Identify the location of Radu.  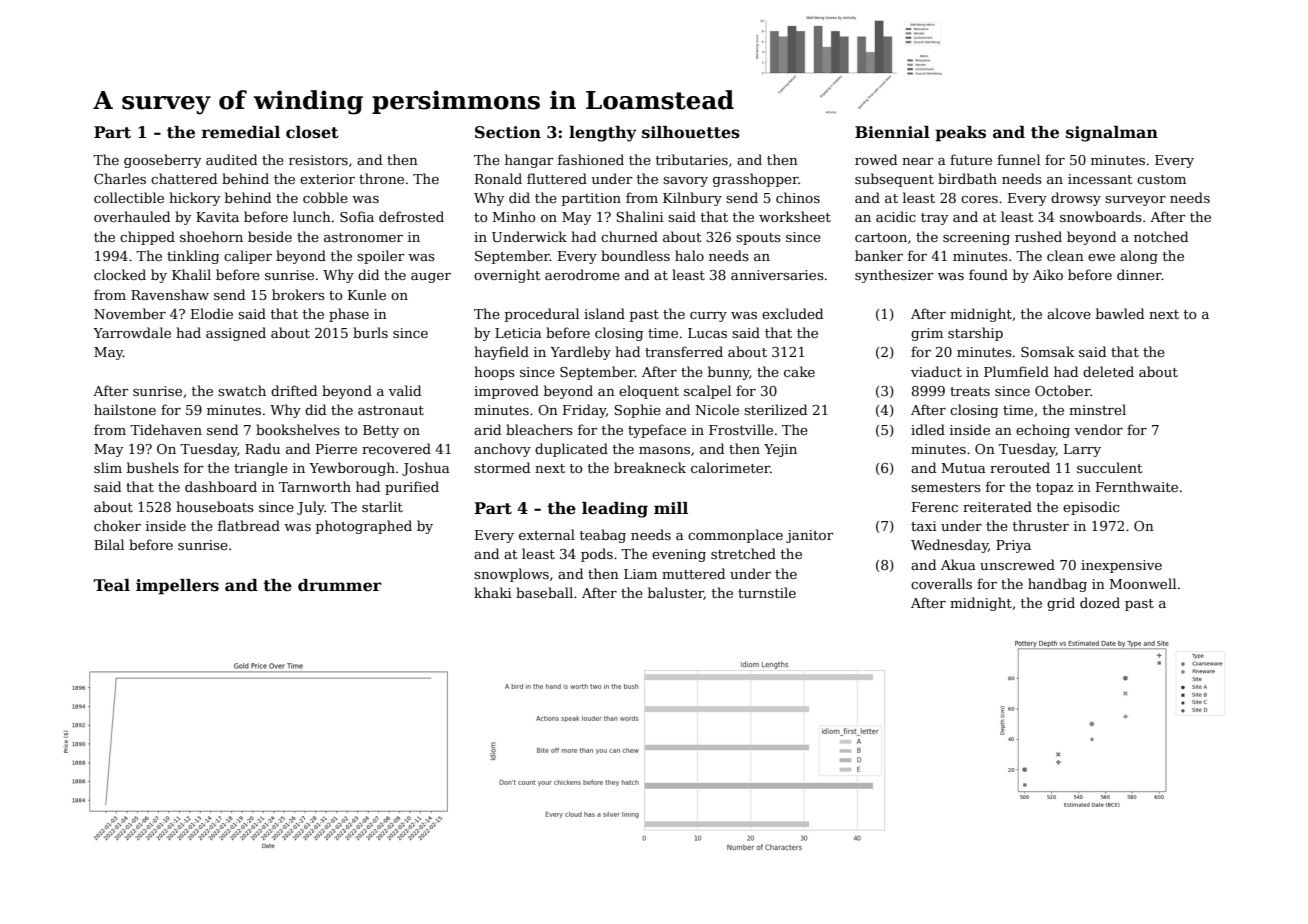
(262, 448).
